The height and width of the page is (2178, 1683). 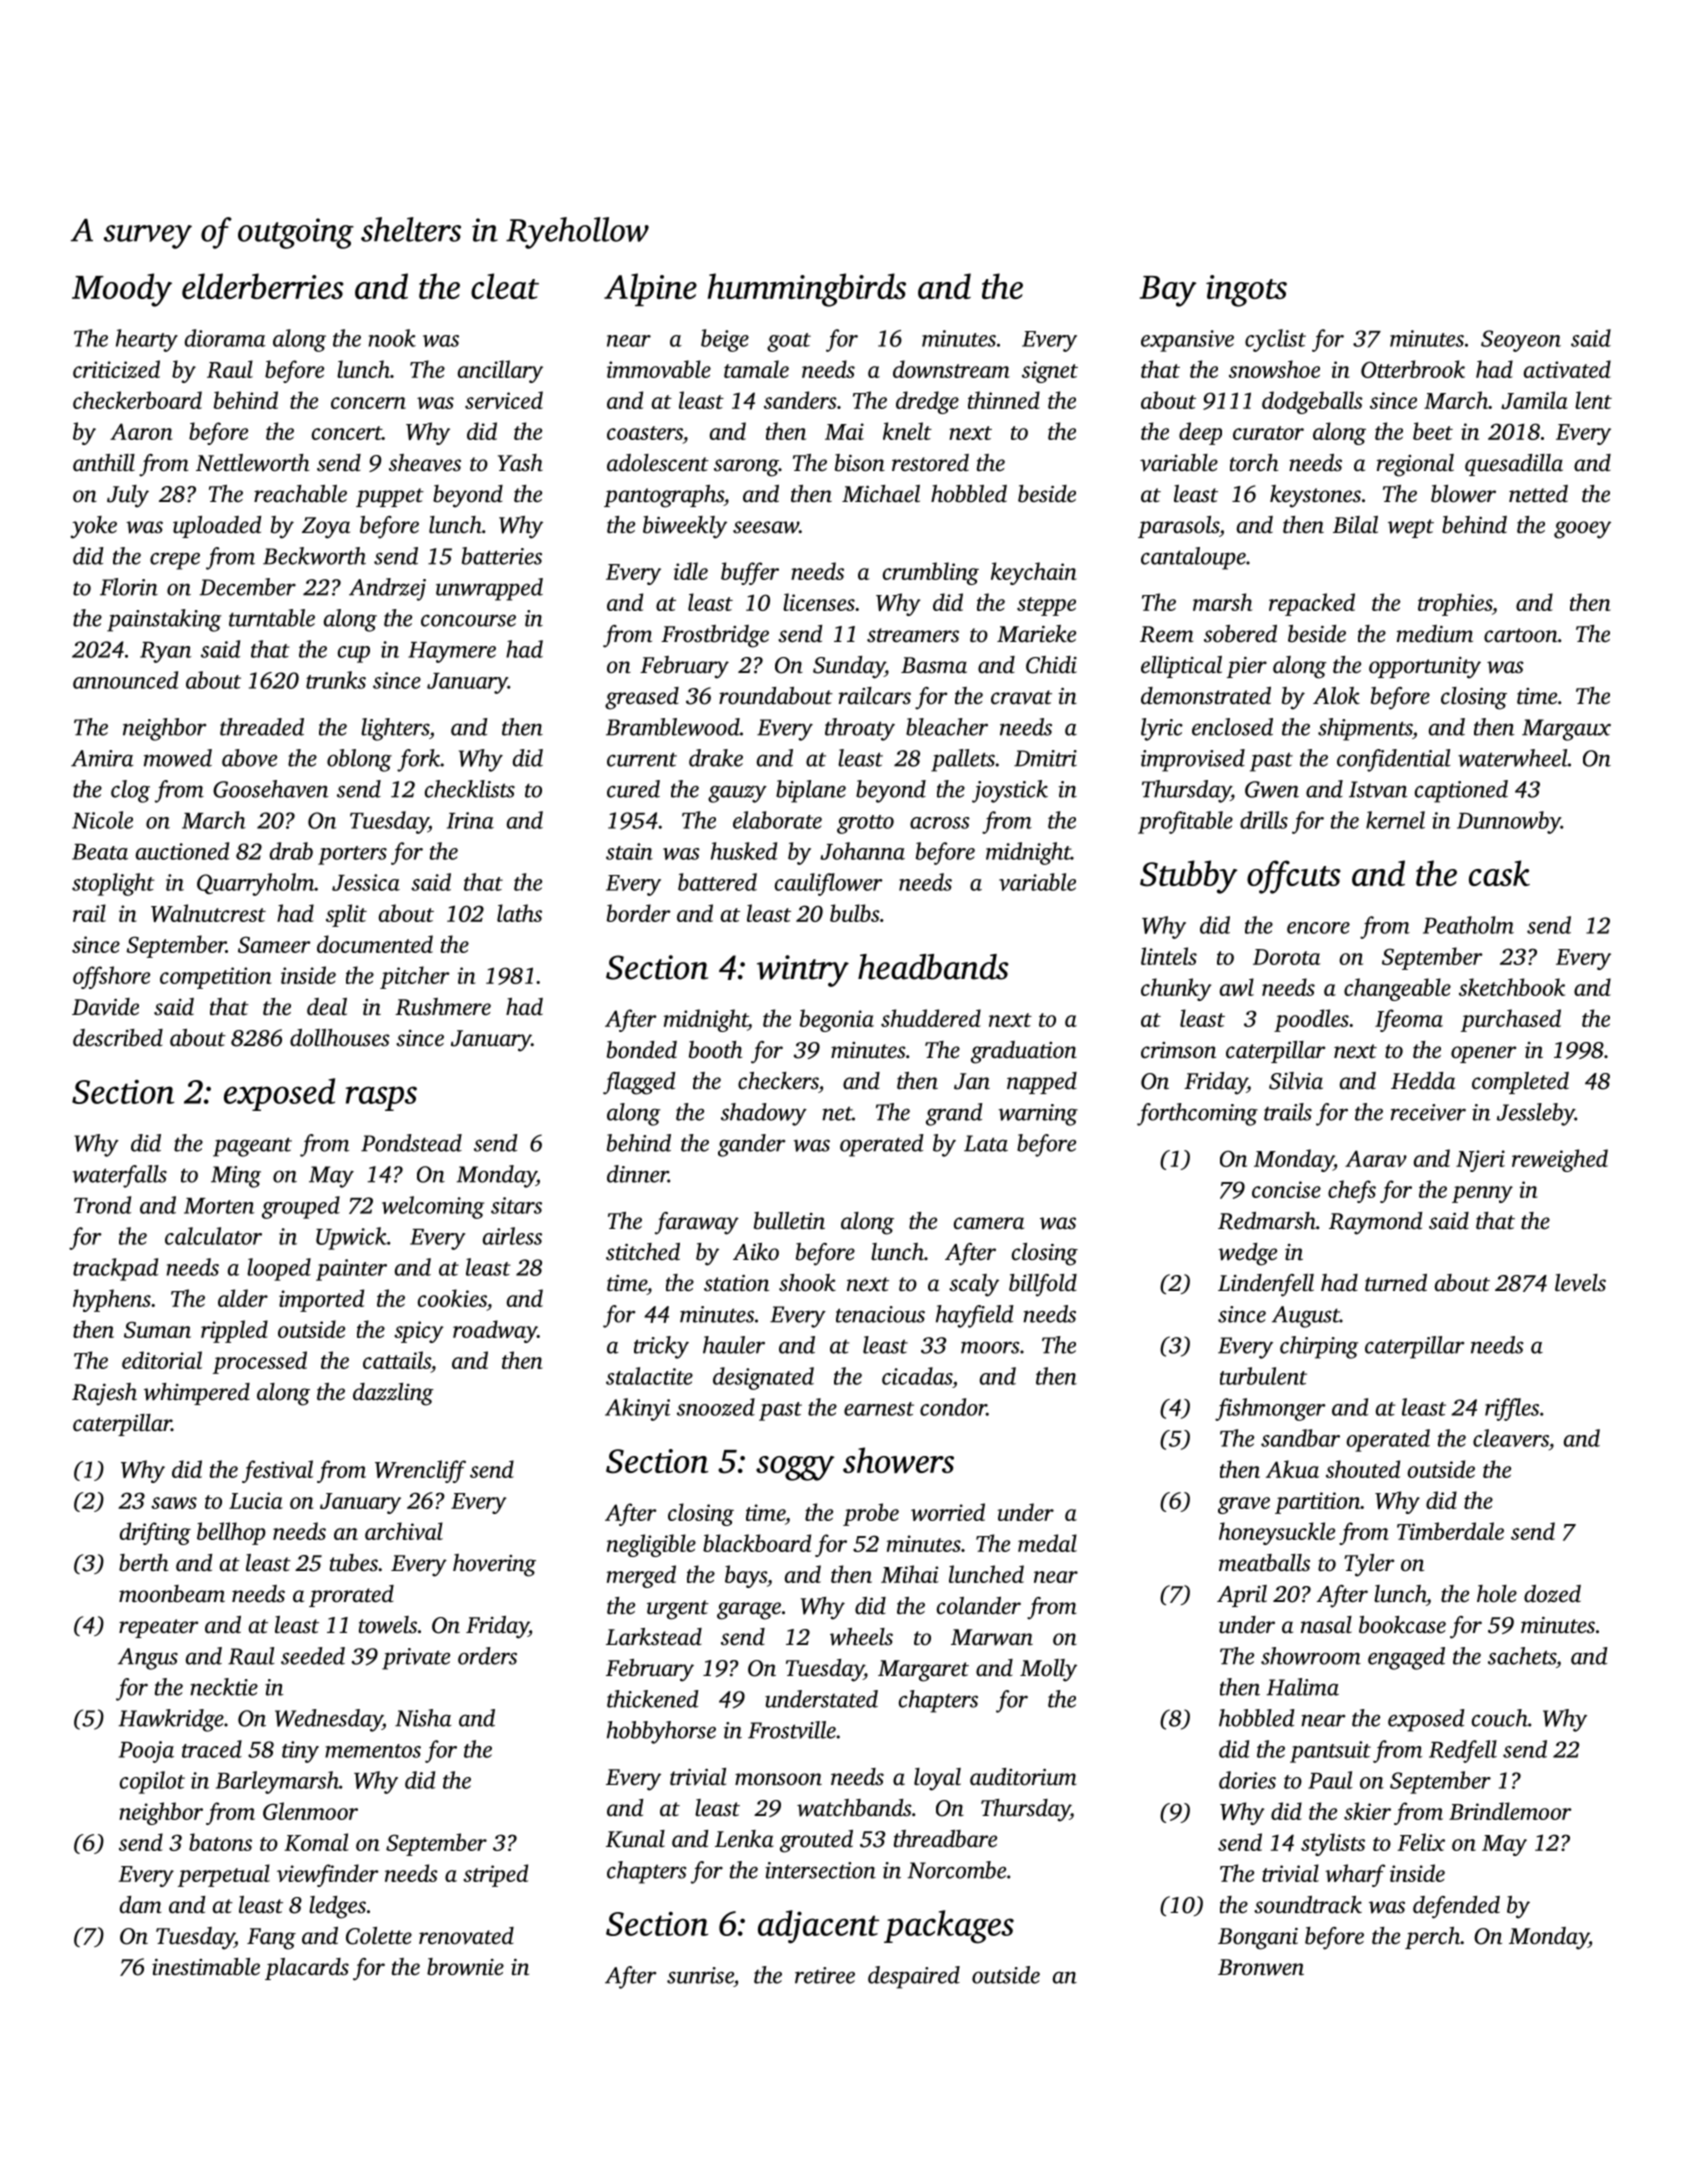 What do you see at coordinates (990, 1347) in the page?
I see `moors` at bounding box center [990, 1347].
